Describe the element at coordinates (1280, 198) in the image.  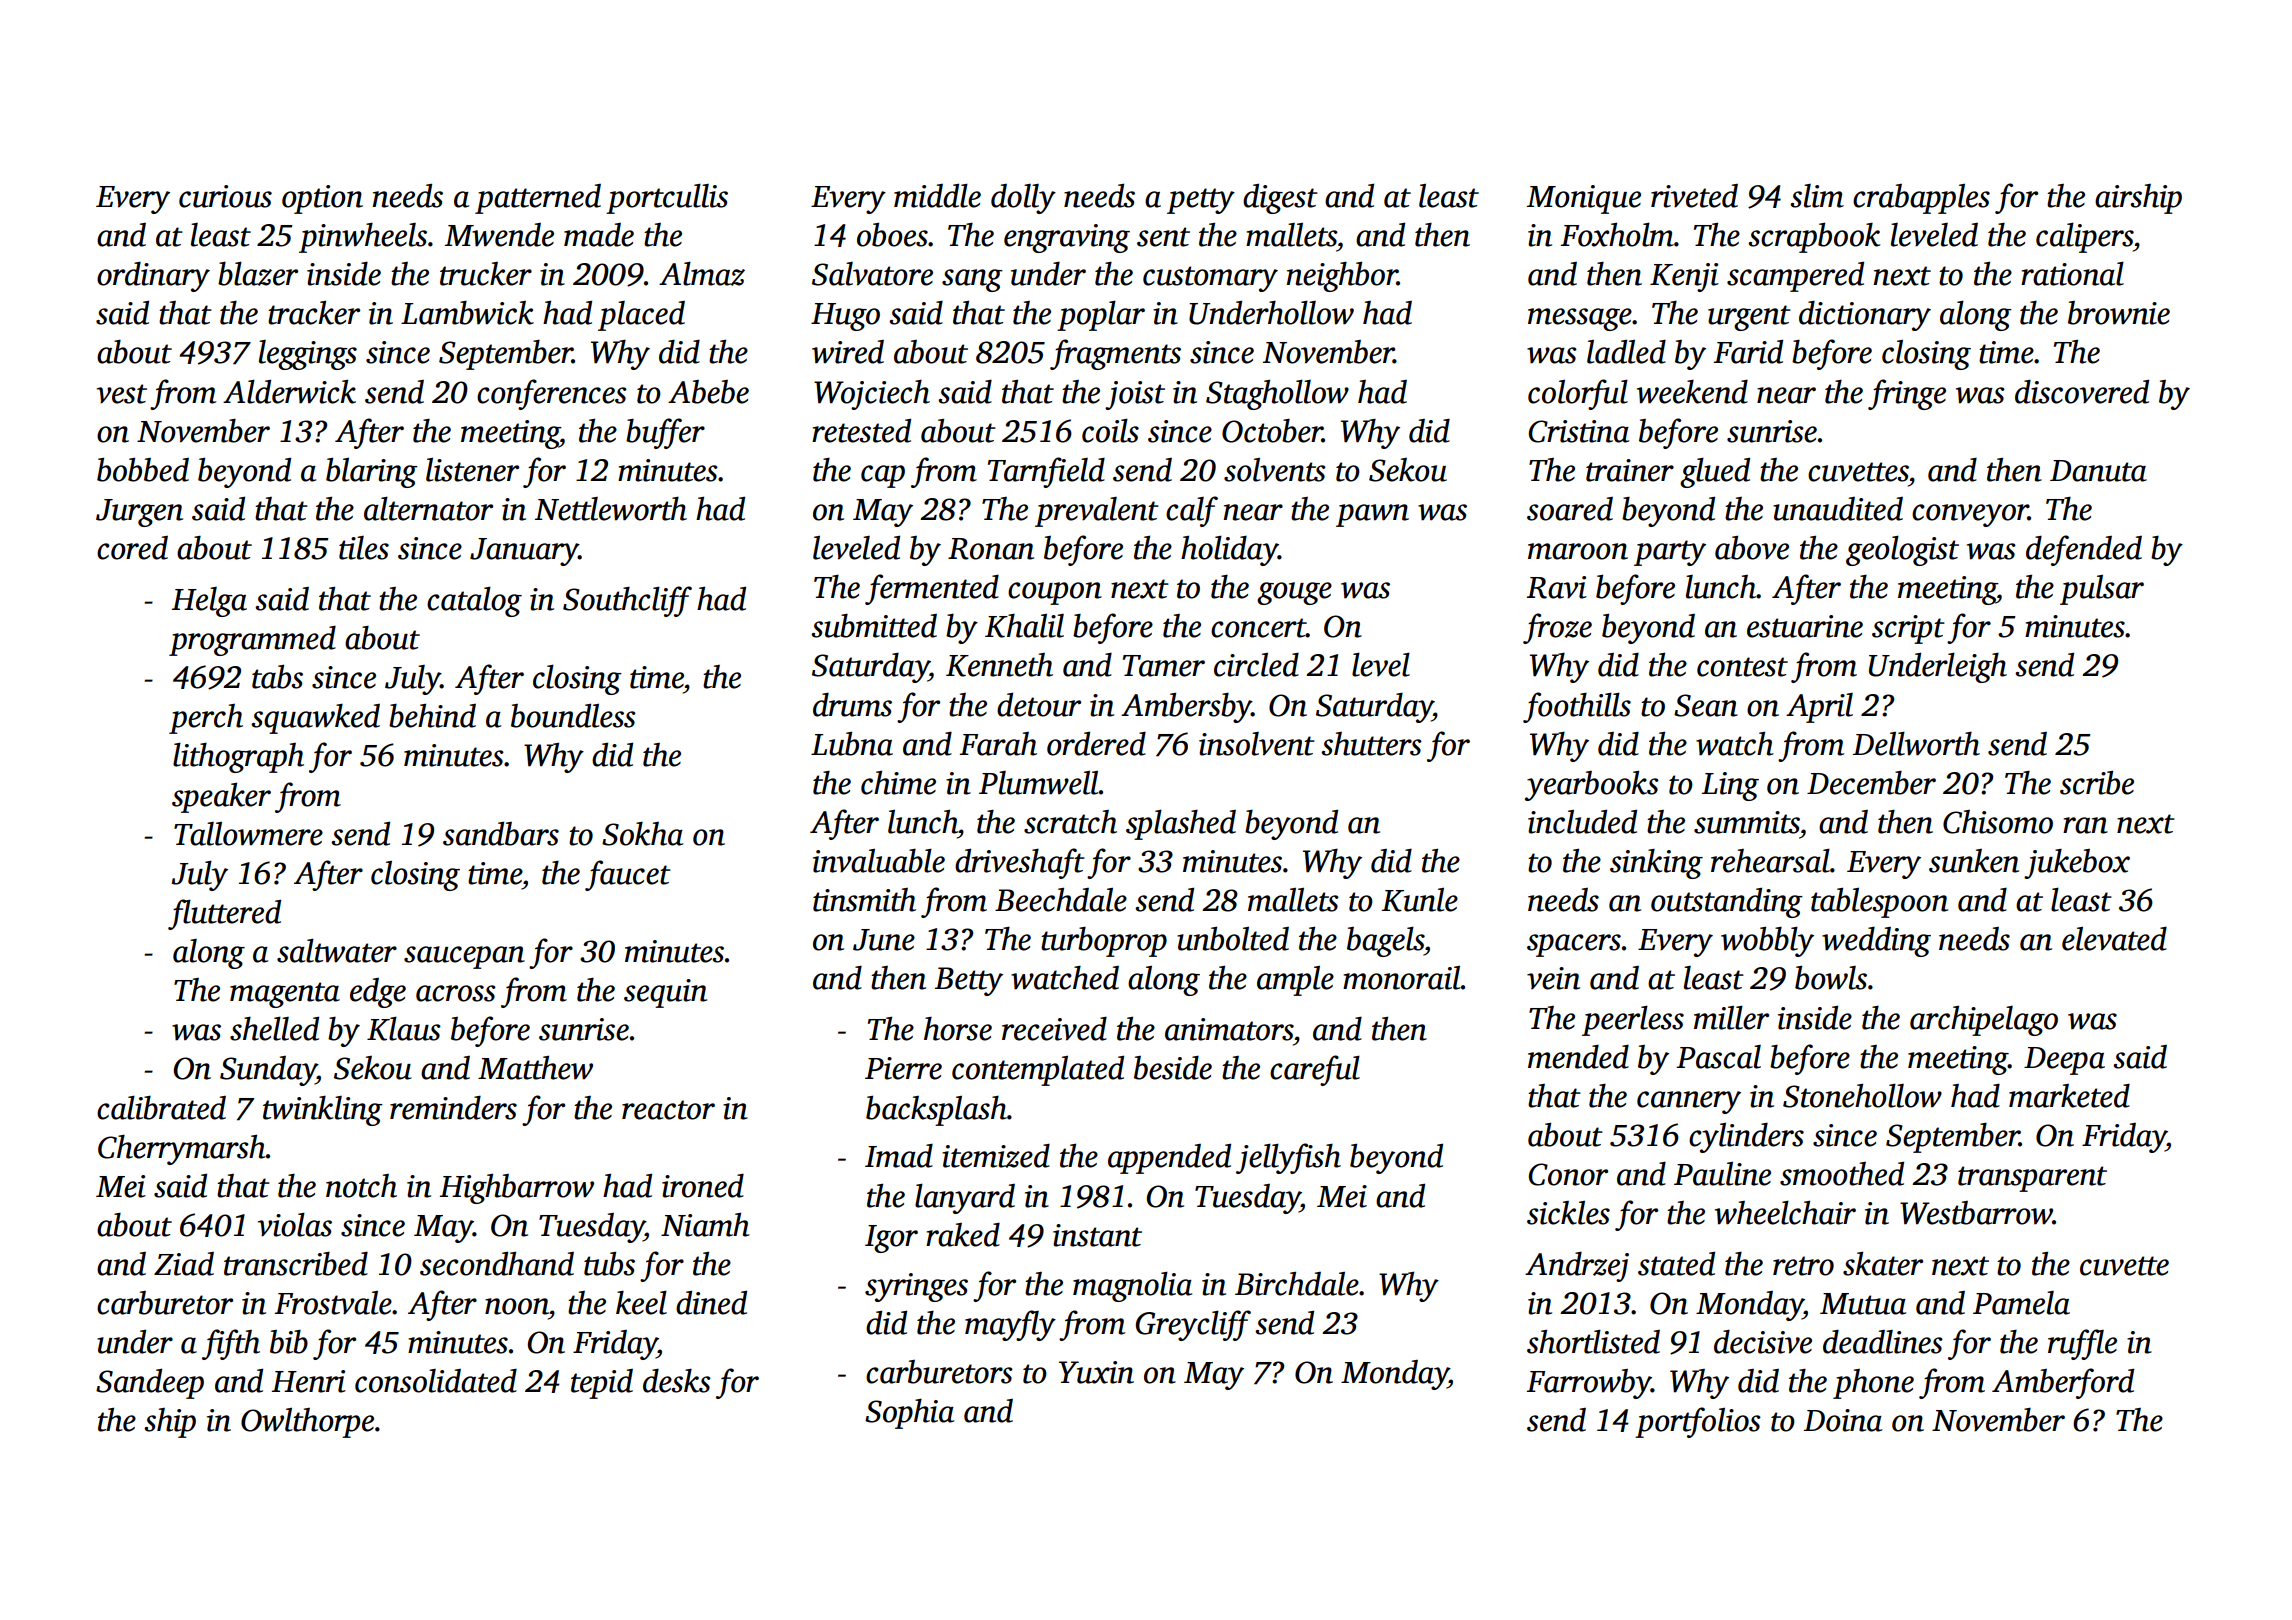
I see `digest` at that location.
